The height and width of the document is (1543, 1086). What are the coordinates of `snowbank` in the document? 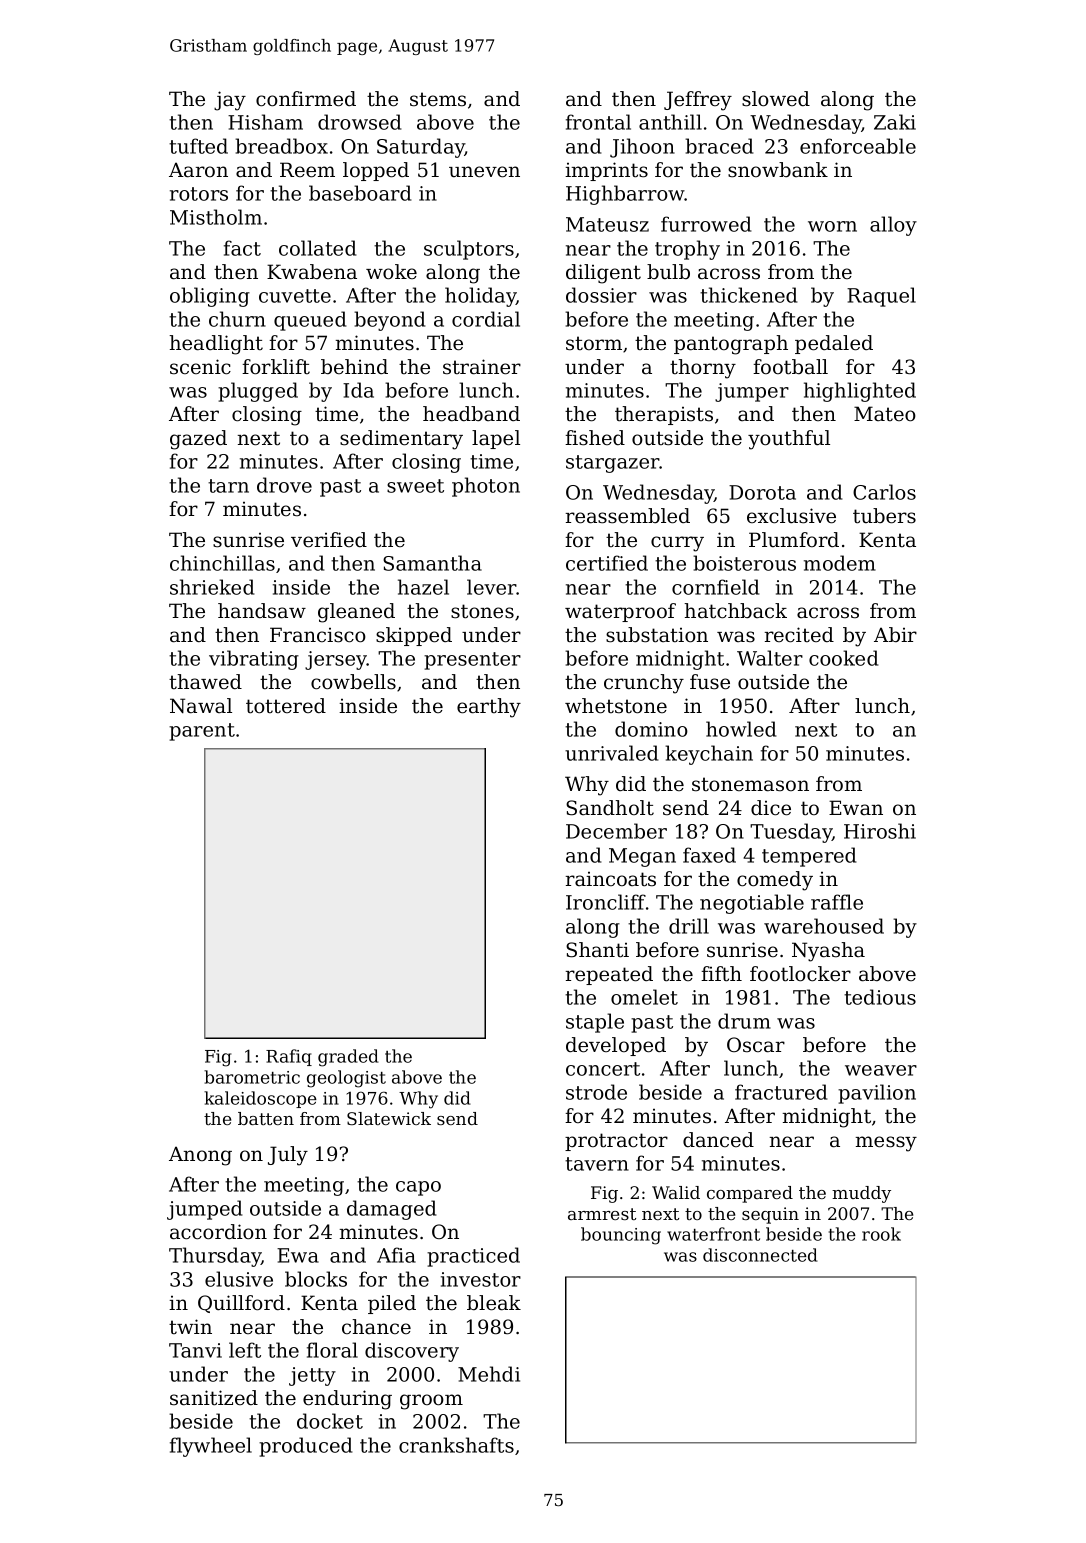 It's located at (778, 170).
